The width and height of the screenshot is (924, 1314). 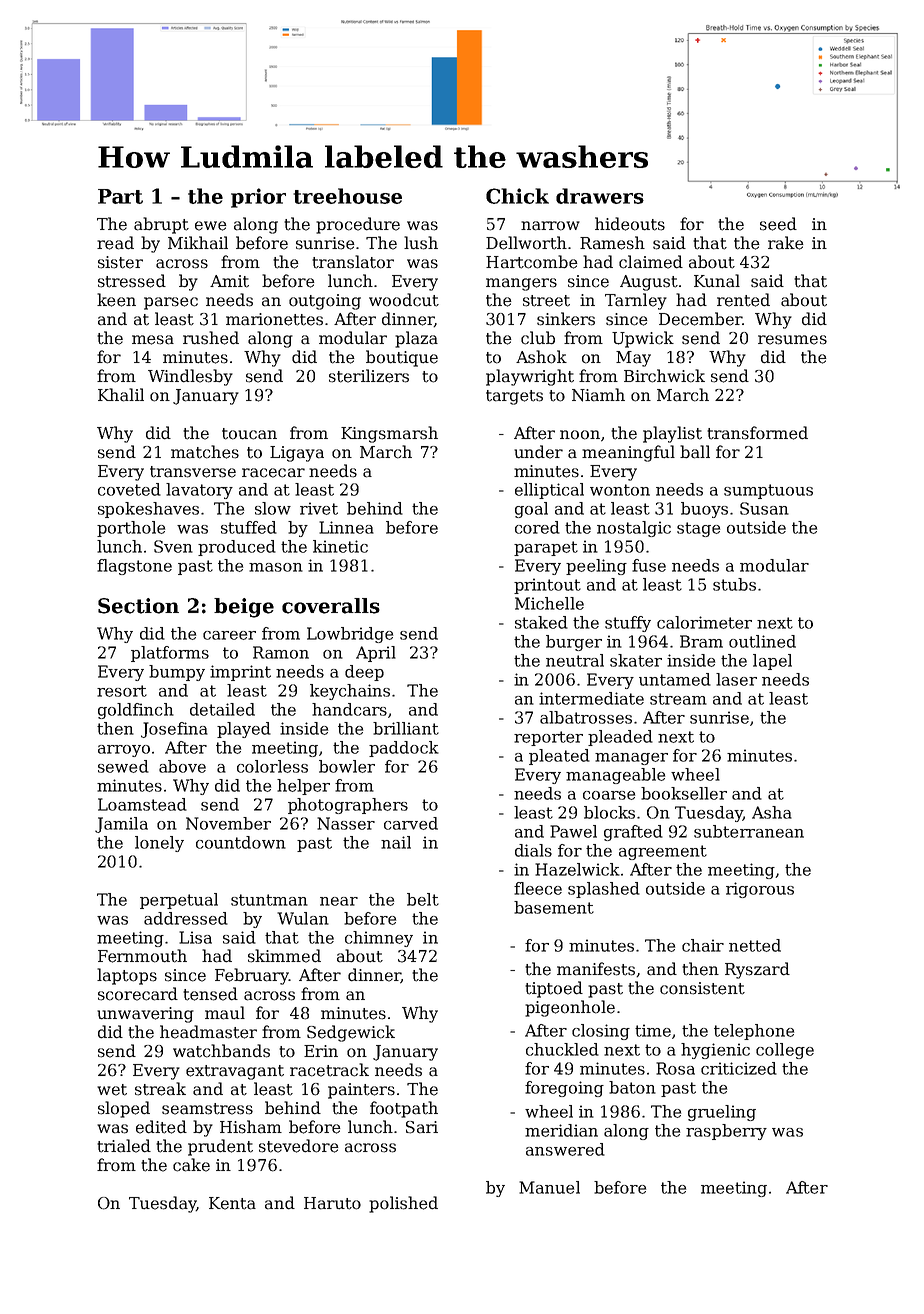 I want to click on seed, so click(x=778, y=224).
